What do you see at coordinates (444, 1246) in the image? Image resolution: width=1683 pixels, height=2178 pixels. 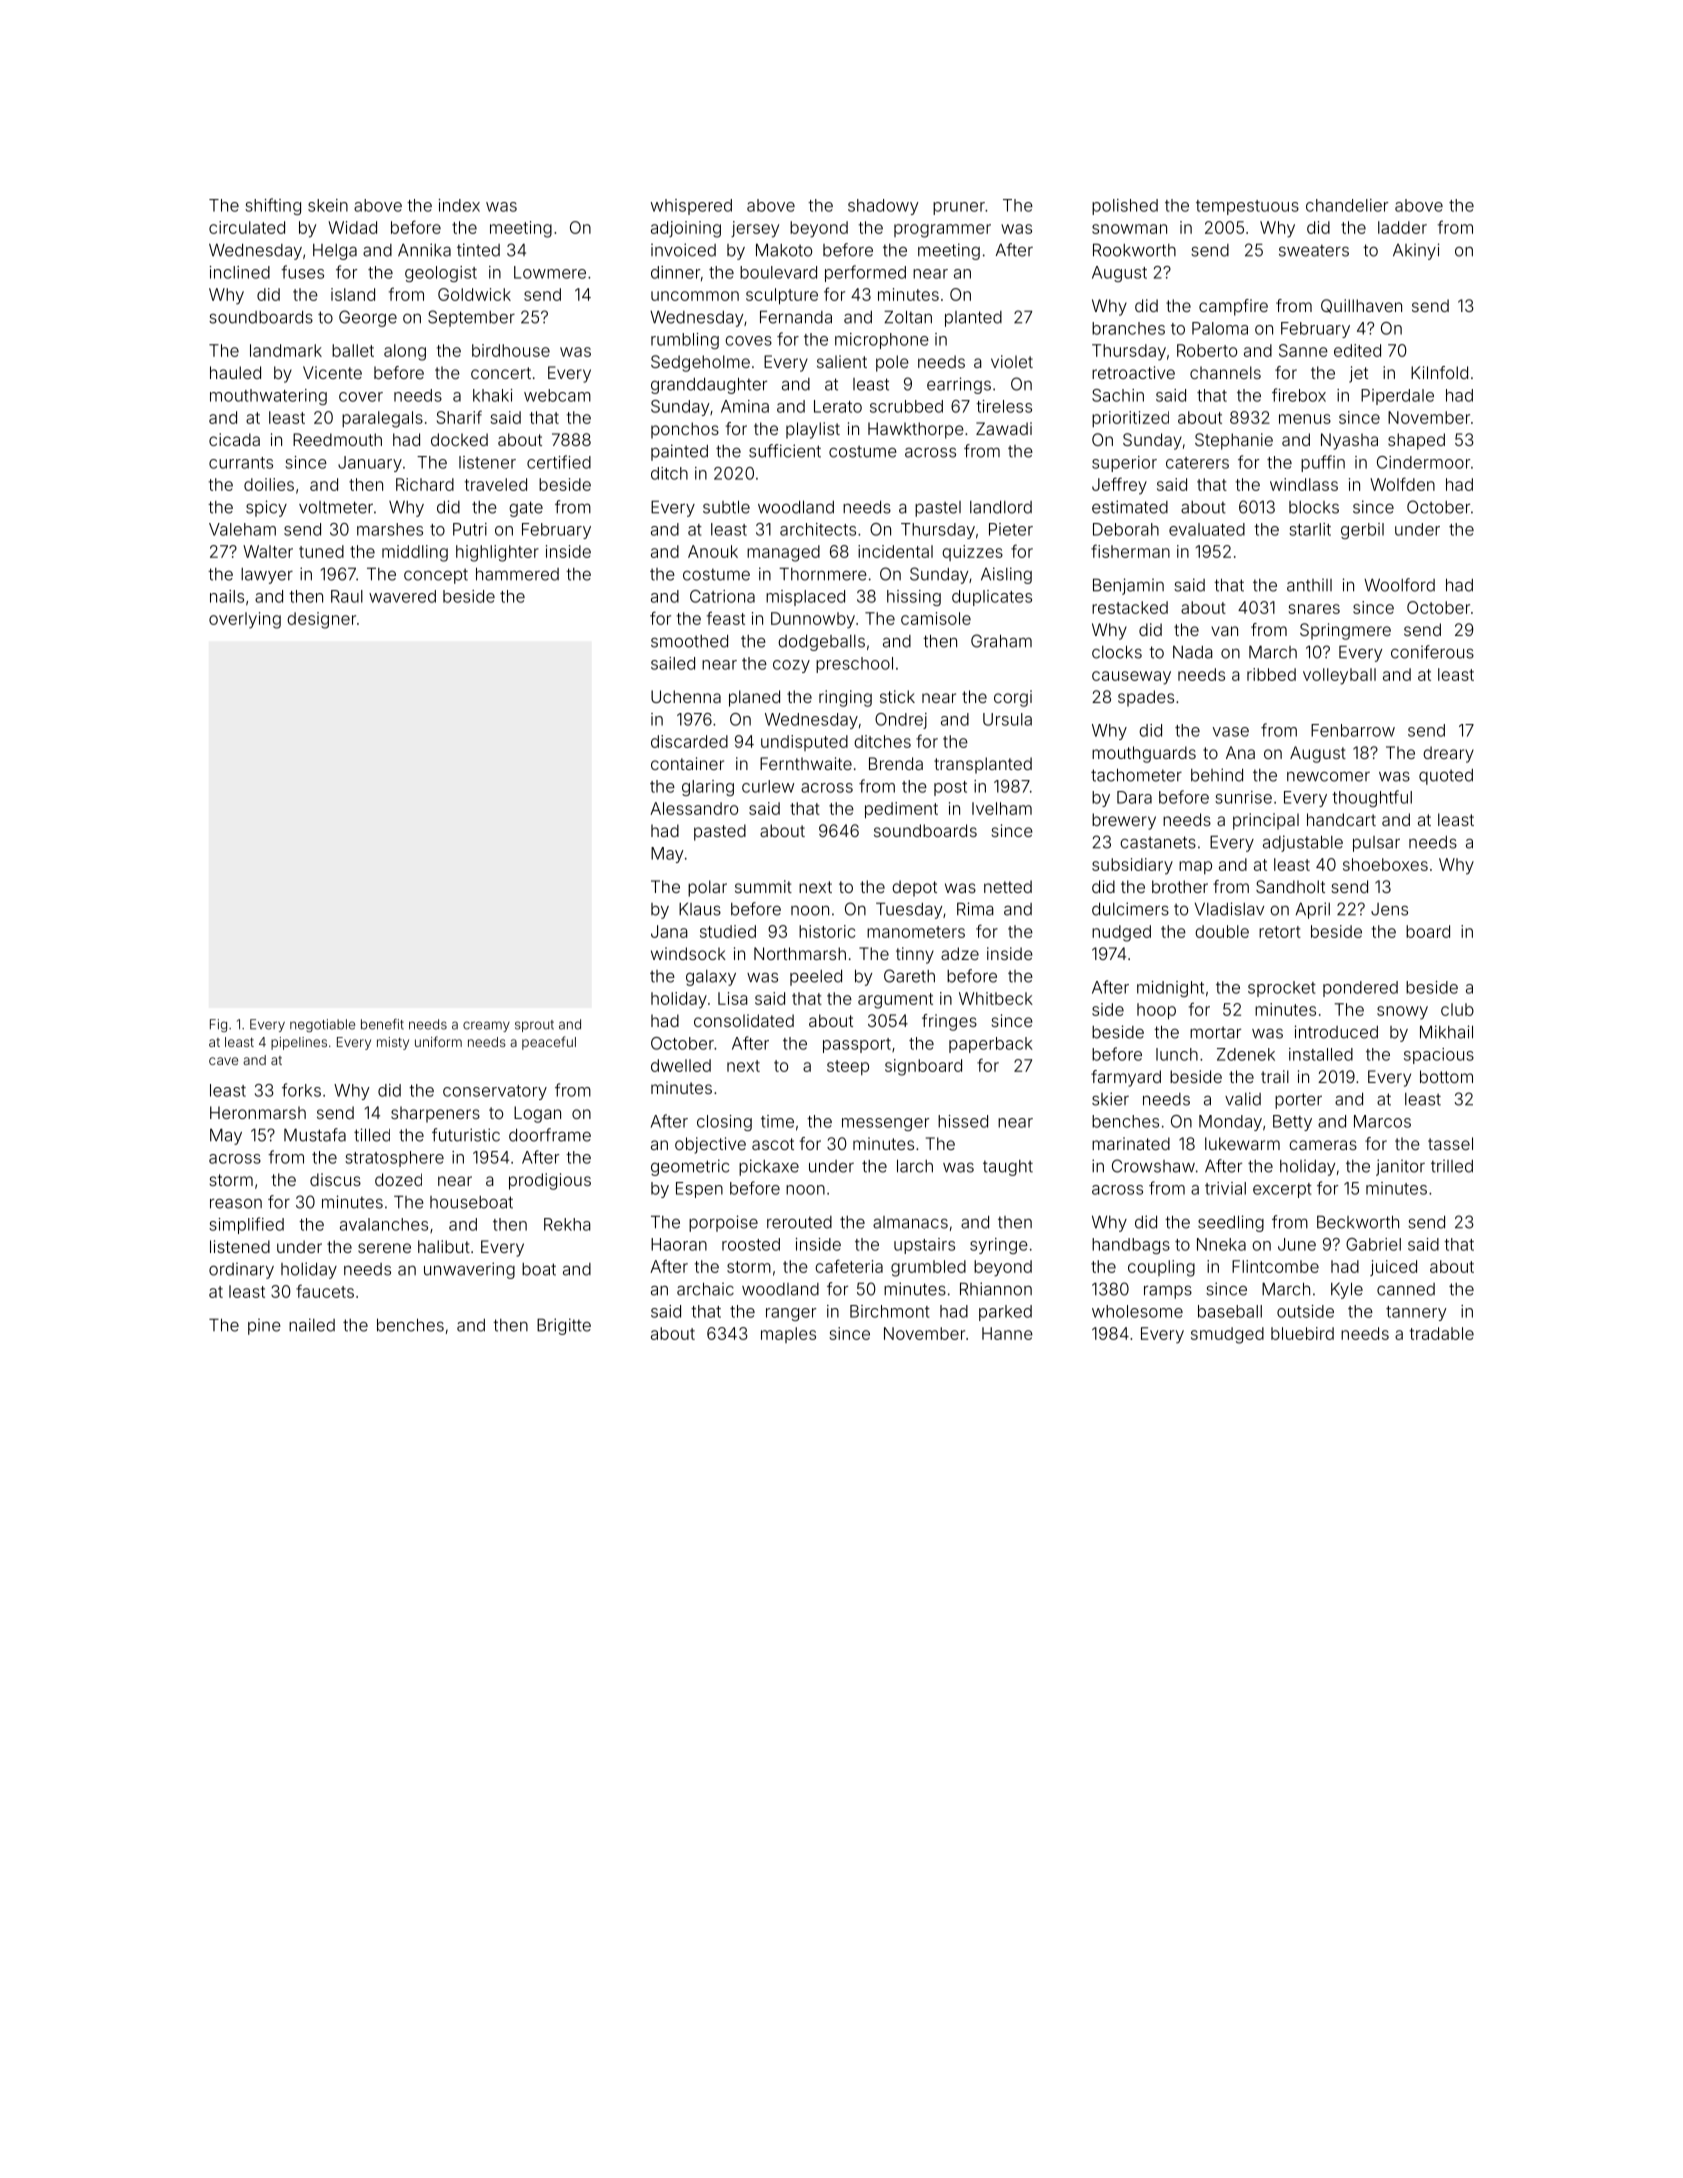 I see `halibut` at bounding box center [444, 1246].
